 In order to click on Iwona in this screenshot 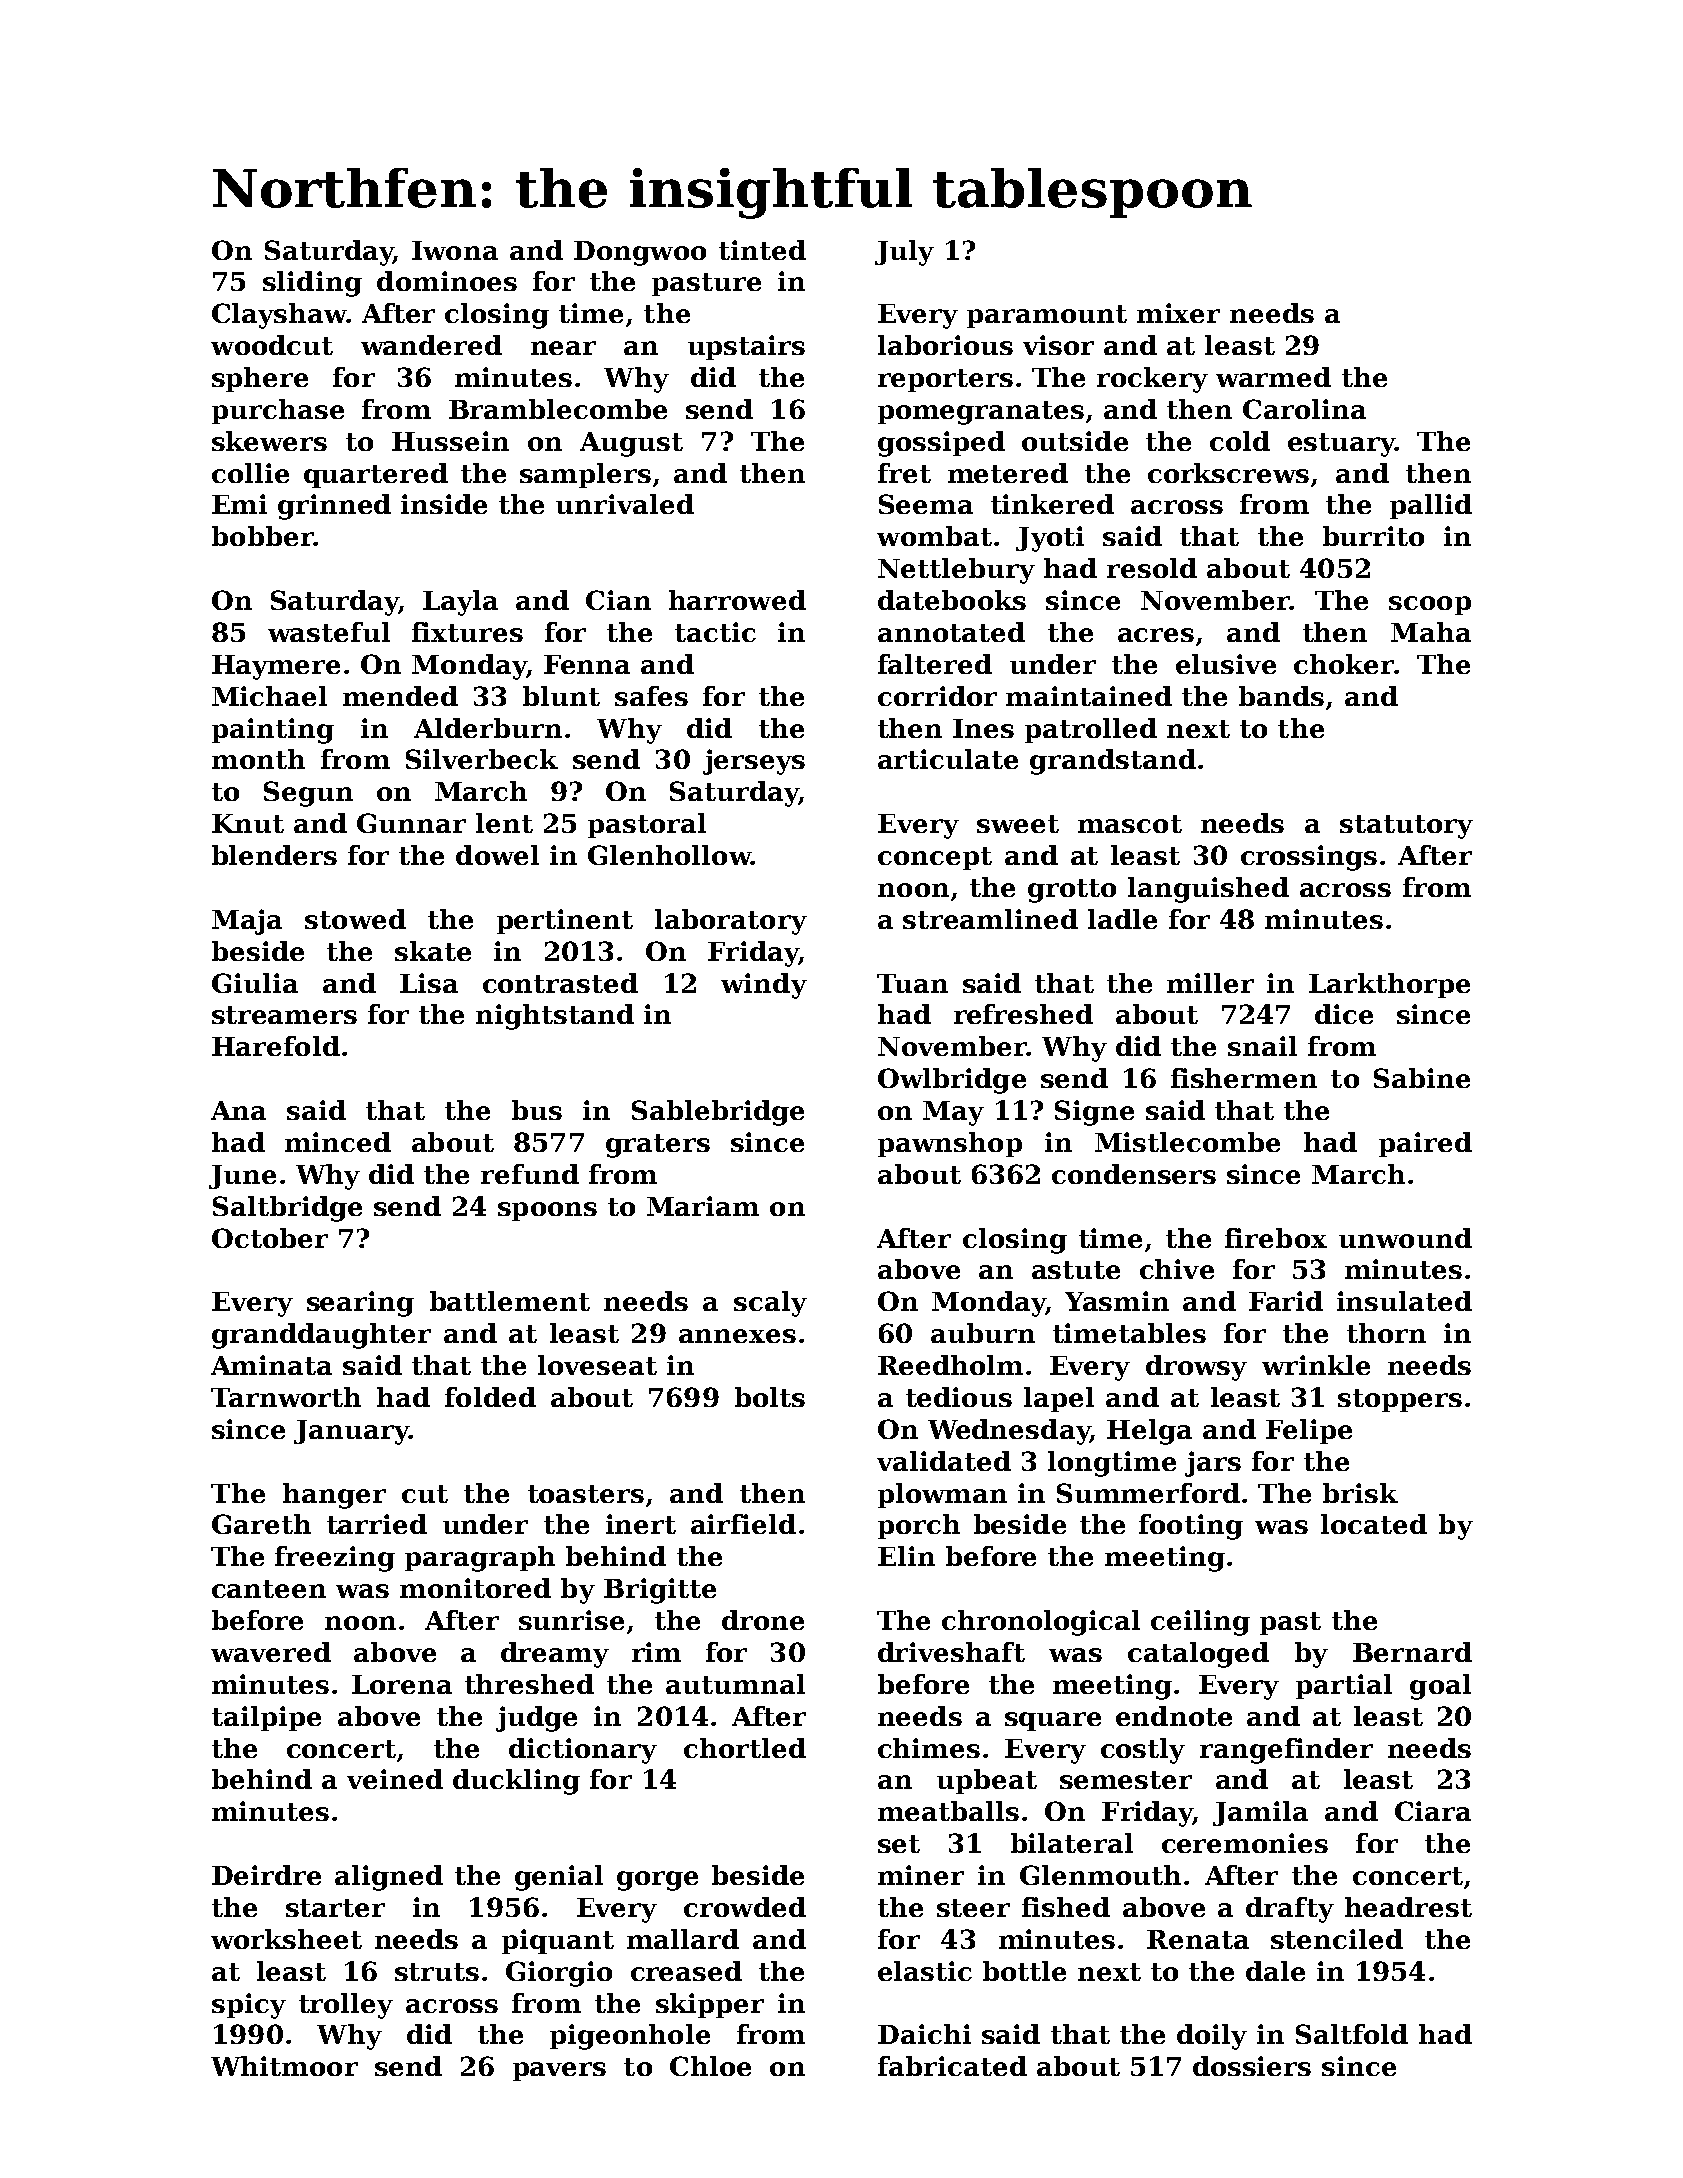, I will do `click(455, 250)`.
